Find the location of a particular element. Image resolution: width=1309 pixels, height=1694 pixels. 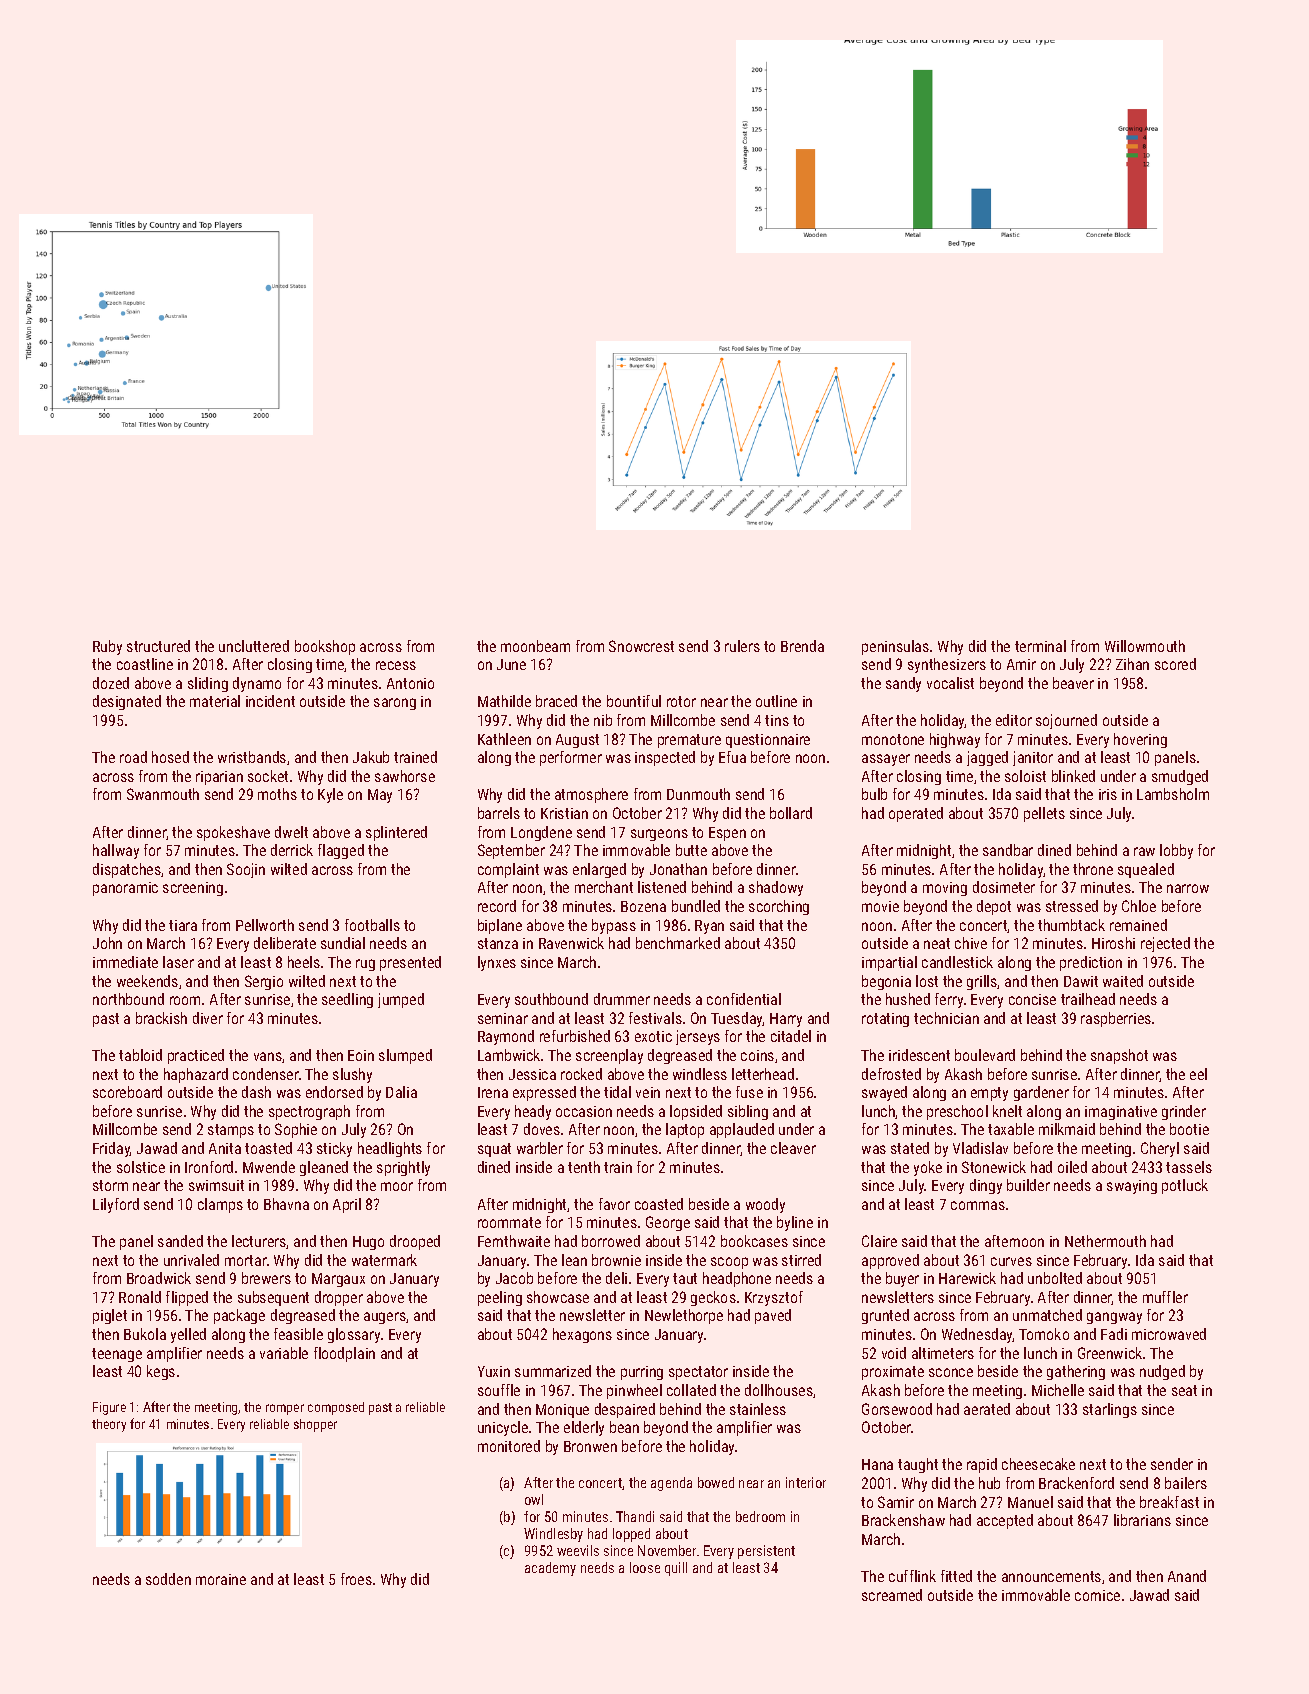

moonbeam is located at coordinates (535, 646).
